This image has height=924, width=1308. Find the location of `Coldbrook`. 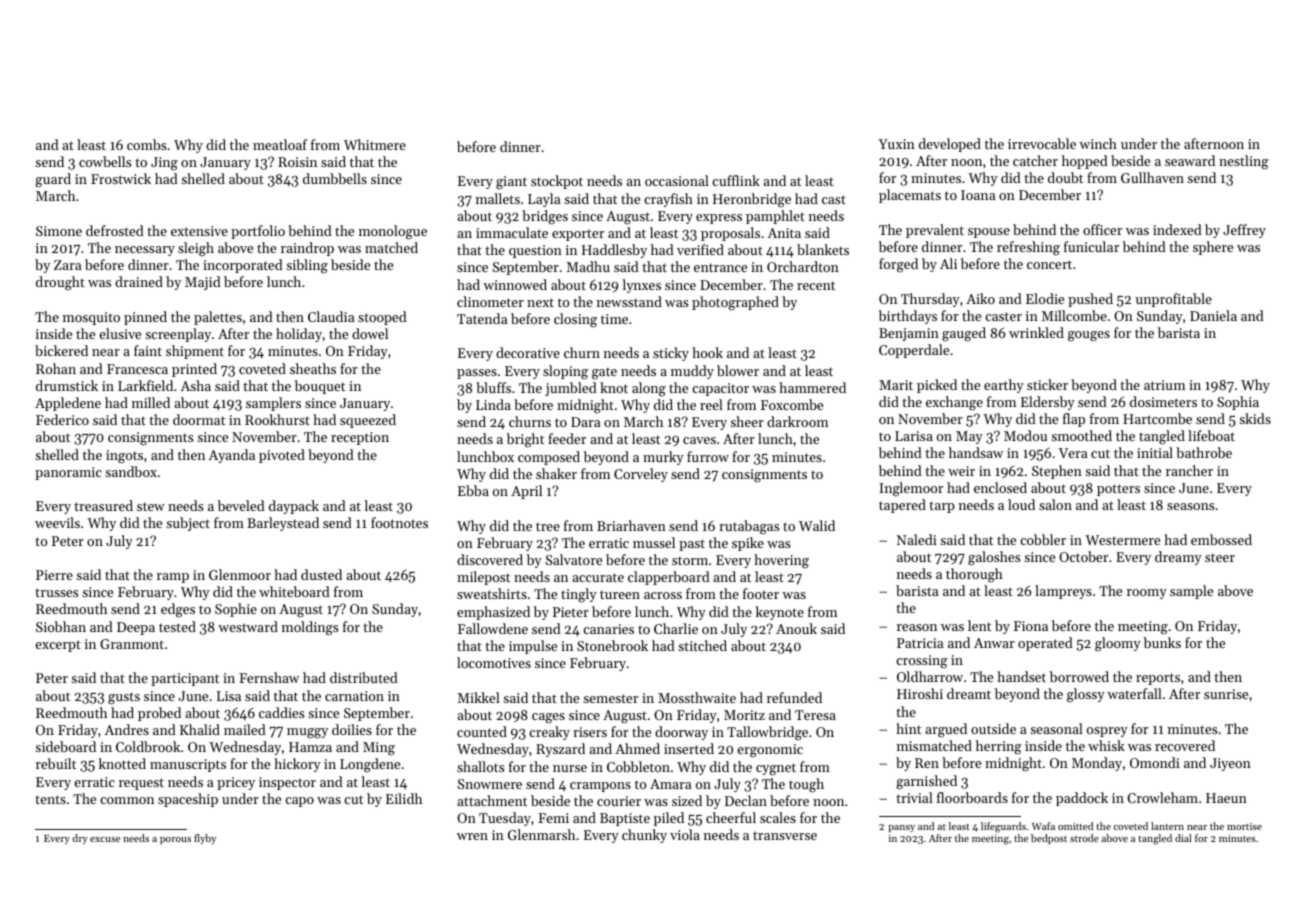

Coldbrook is located at coordinates (148, 746).
